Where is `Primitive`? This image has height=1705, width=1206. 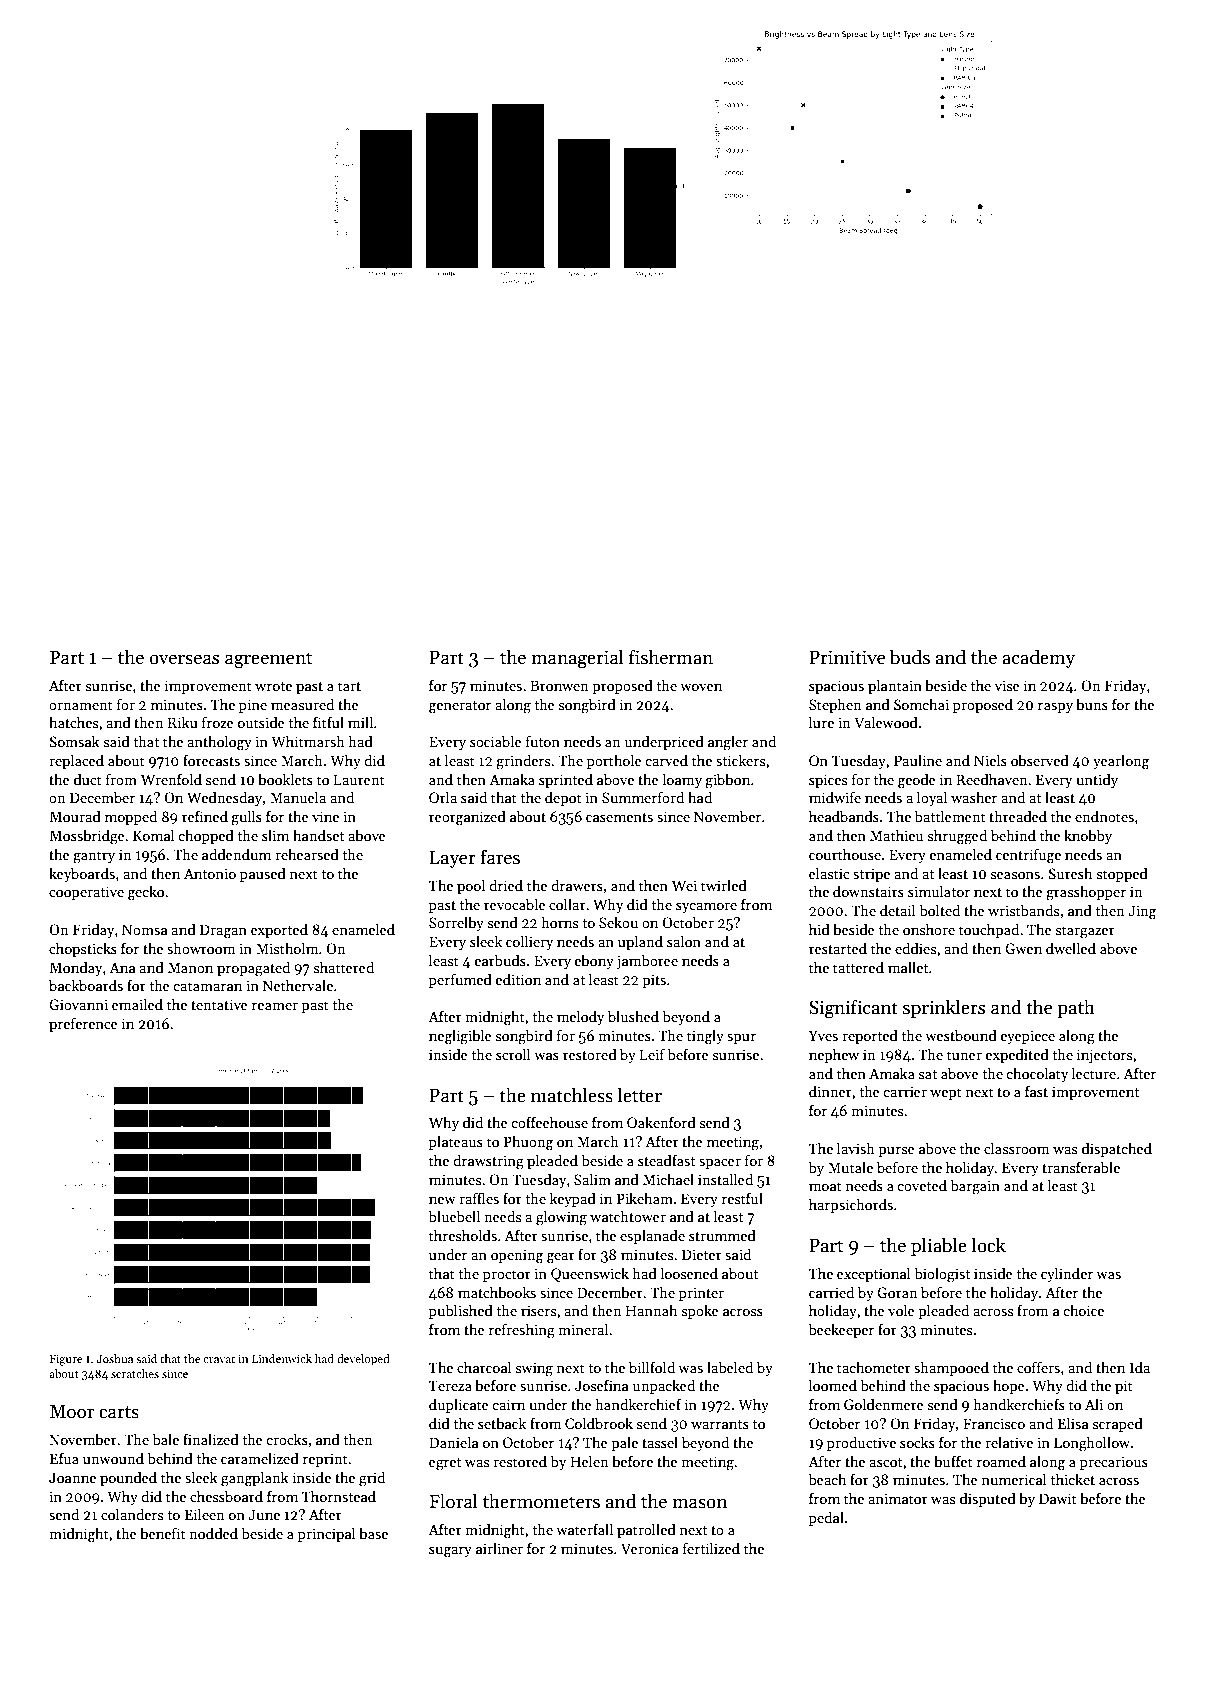
Primitive is located at coordinates (847, 657).
